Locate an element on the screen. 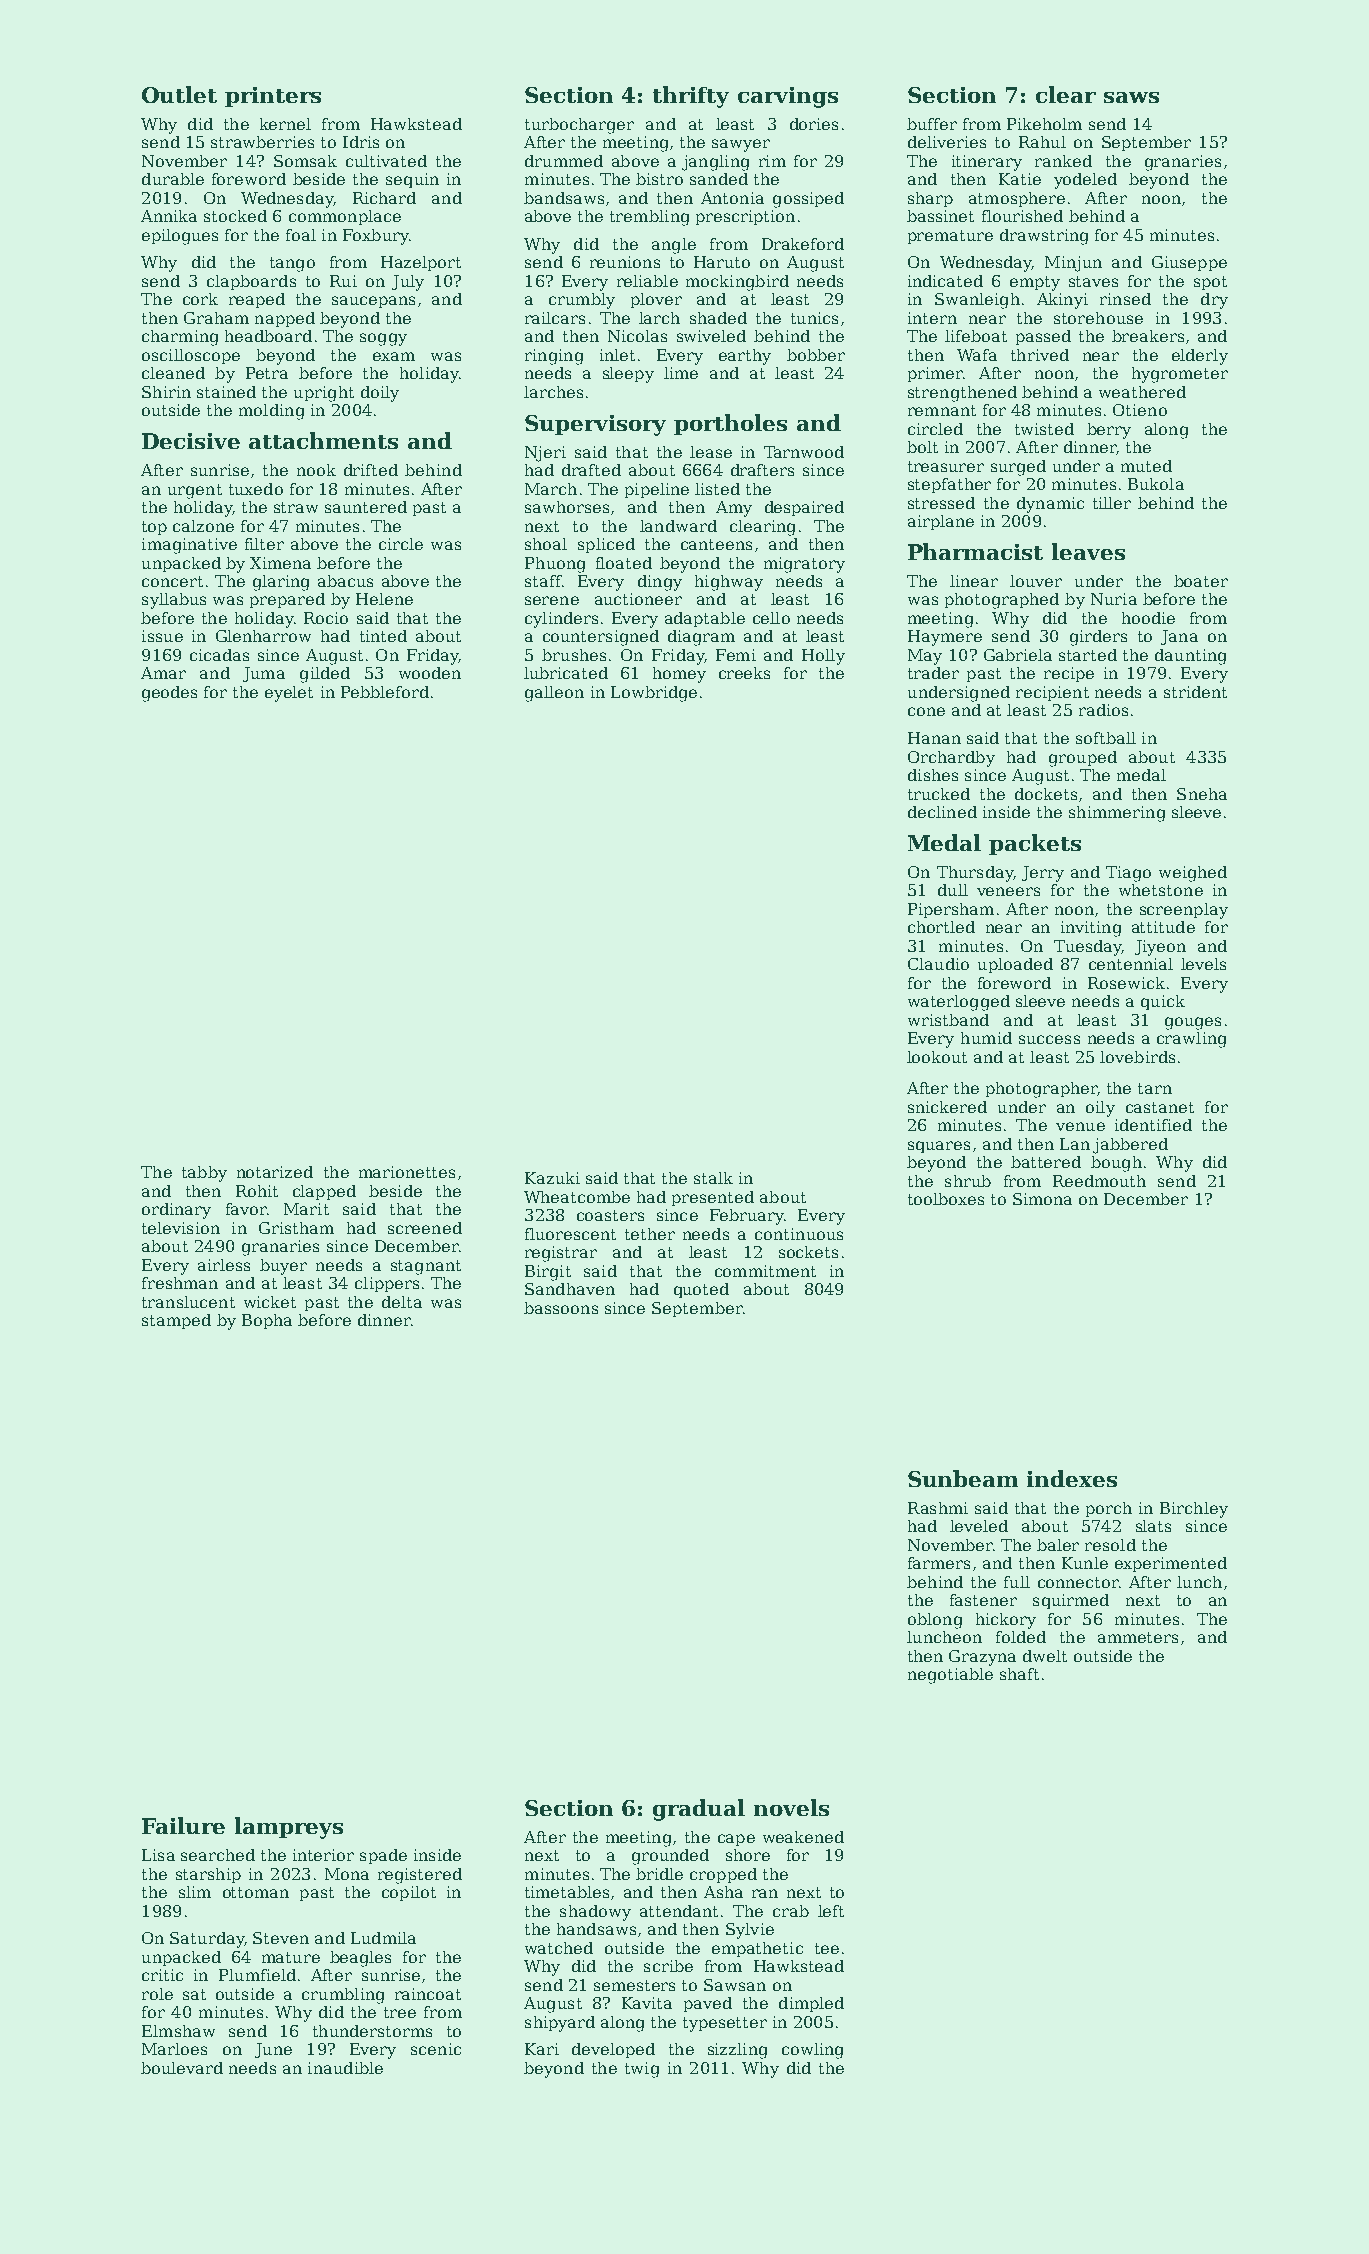 Image resolution: width=1369 pixels, height=2254 pixels. buyer is located at coordinates (283, 1267).
